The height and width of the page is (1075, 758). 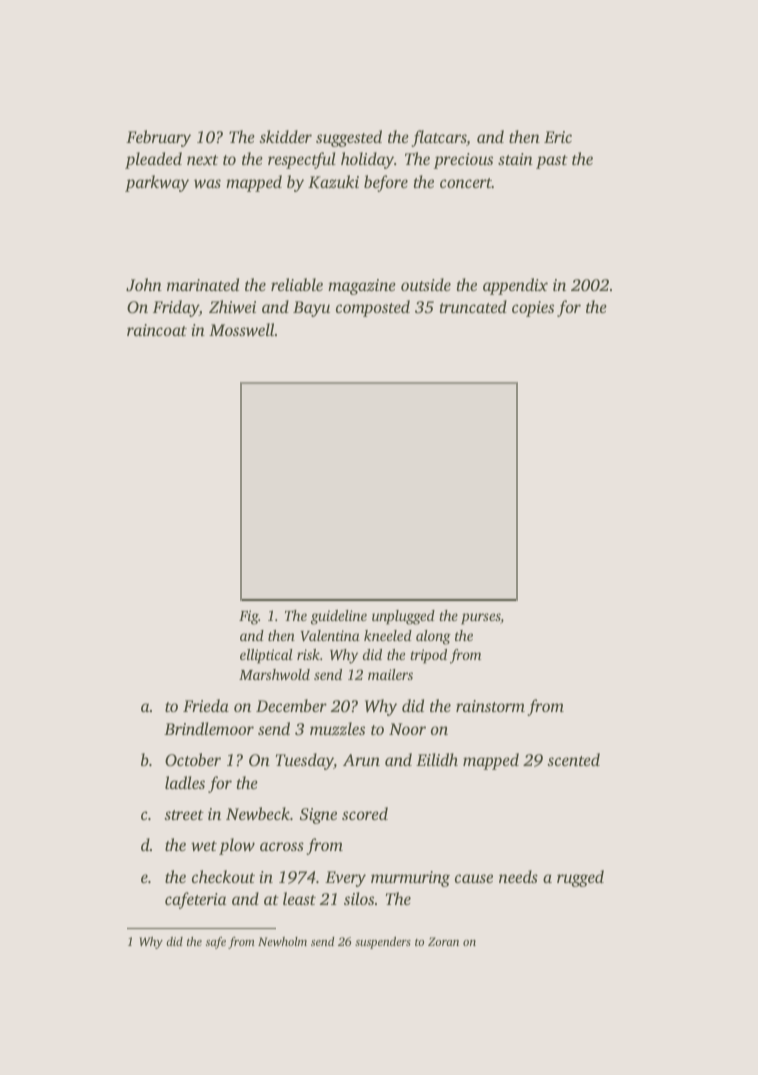 I want to click on suspenders, so click(x=383, y=943).
